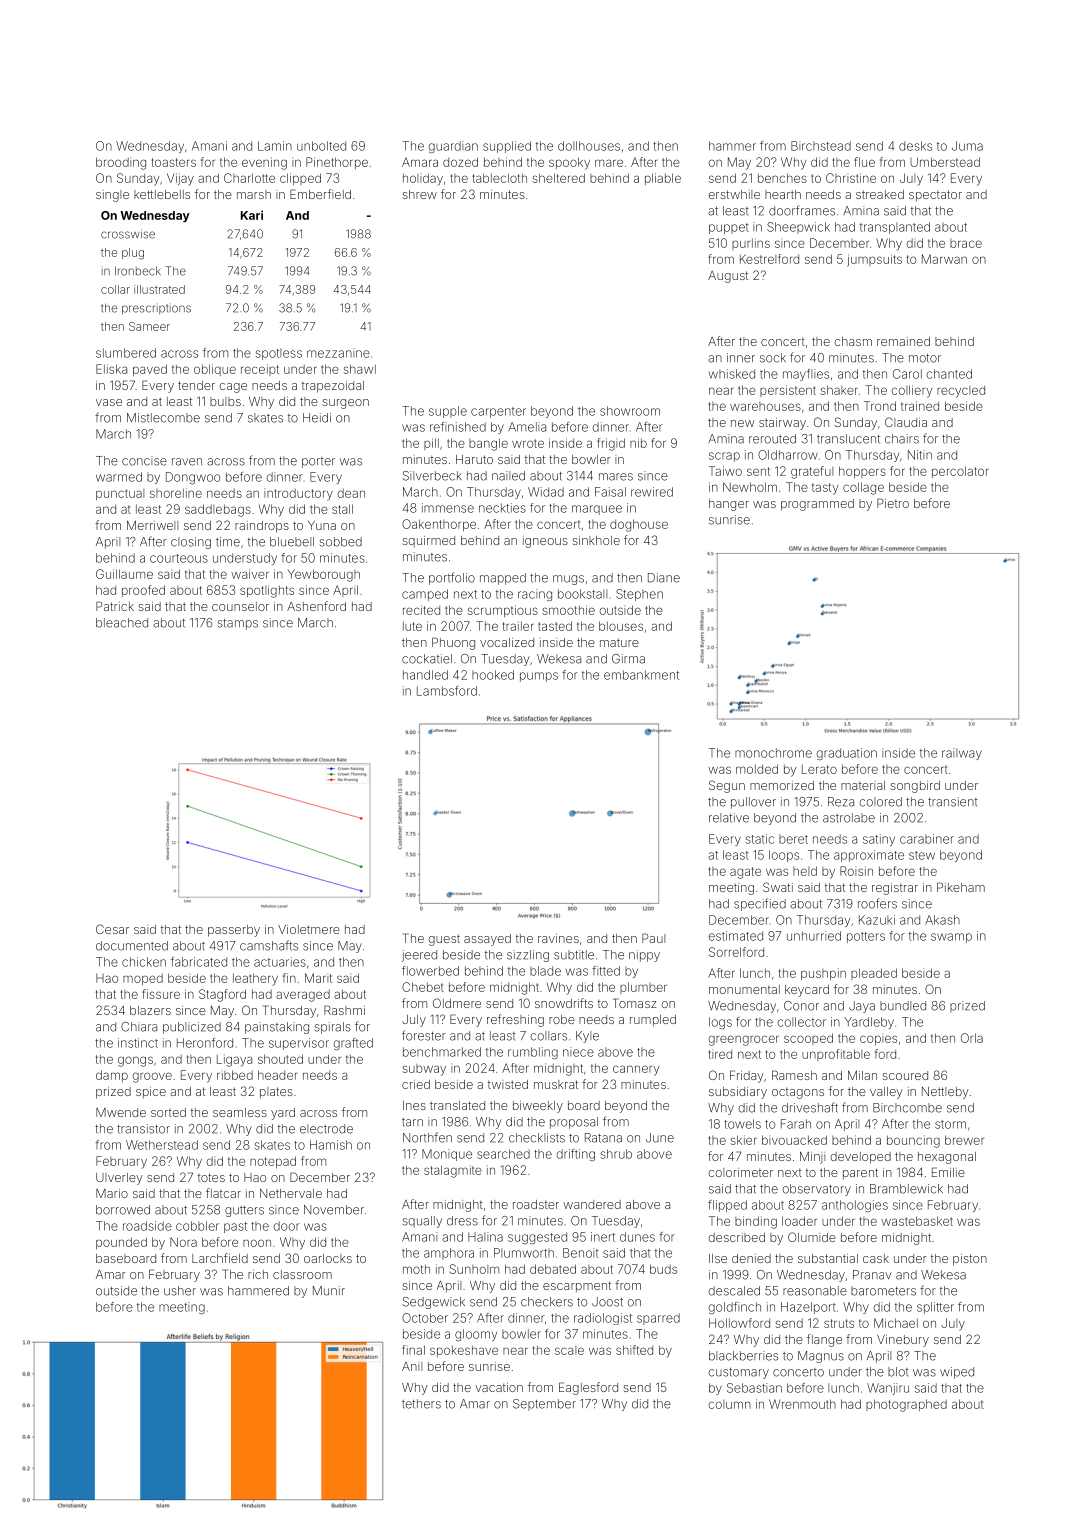  Describe the element at coordinates (962, 754) in the document. I see `railway` at that location.
